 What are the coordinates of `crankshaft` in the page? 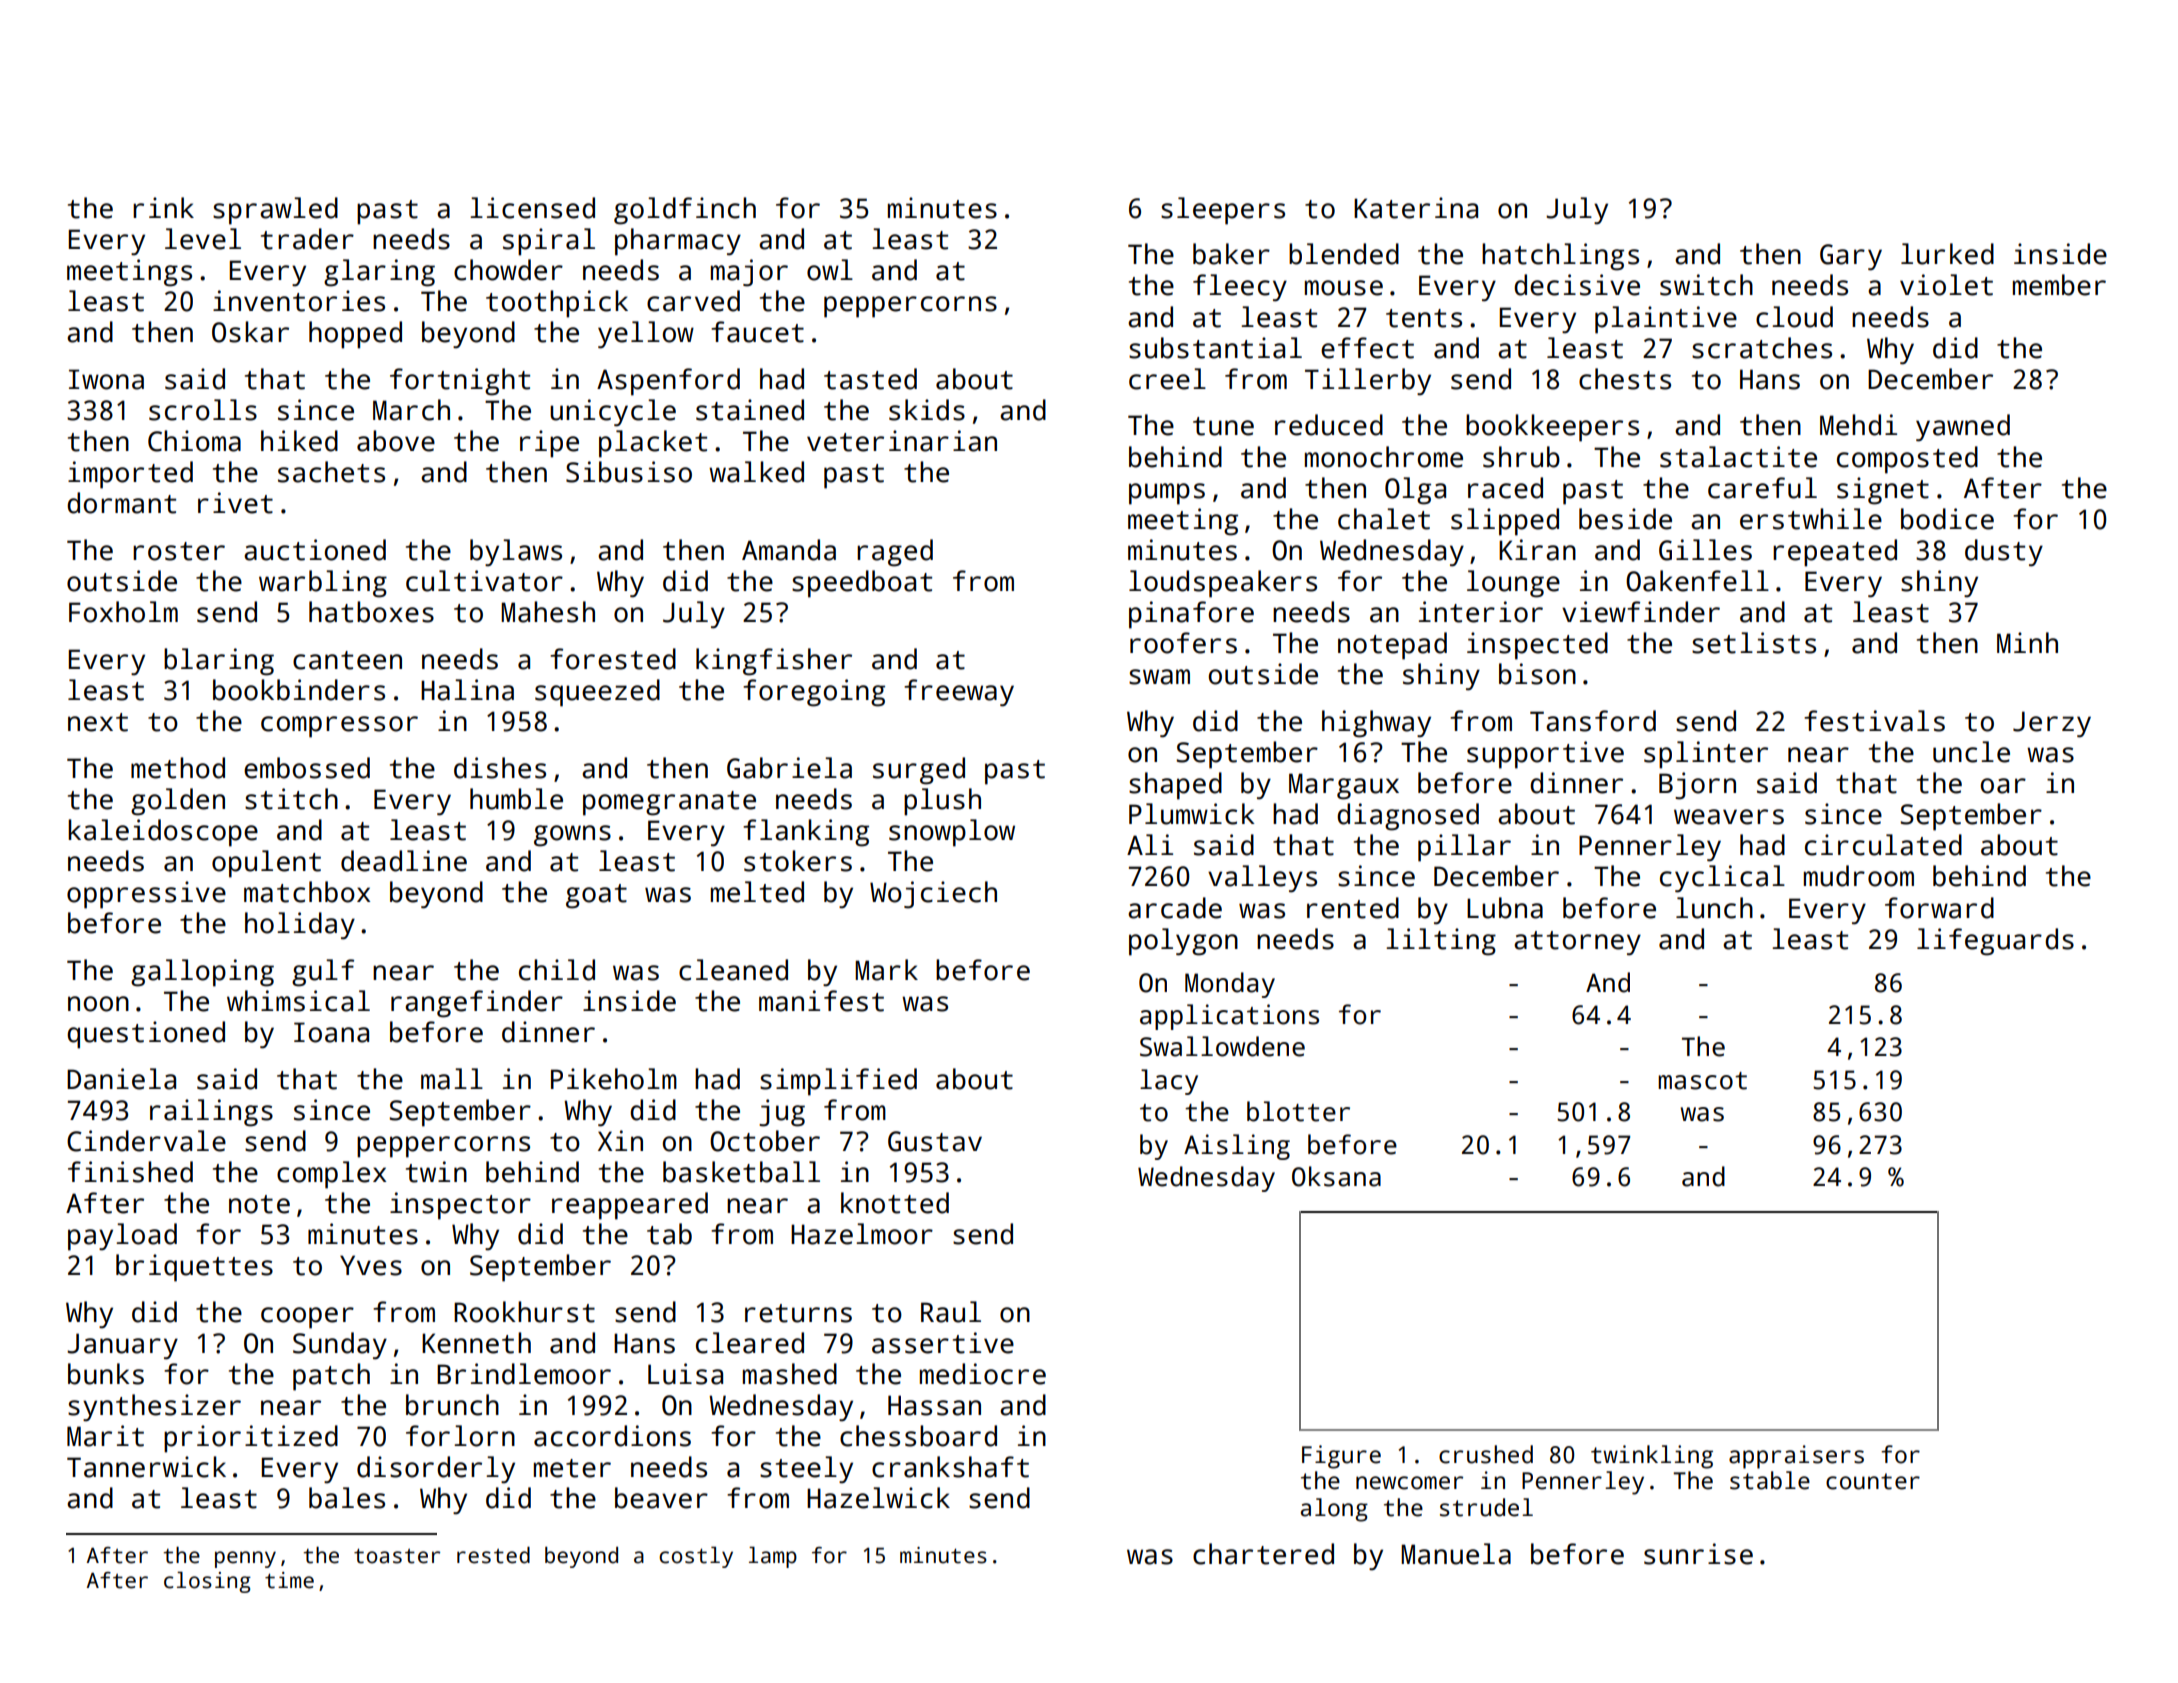 It's located at (950, 1467).
